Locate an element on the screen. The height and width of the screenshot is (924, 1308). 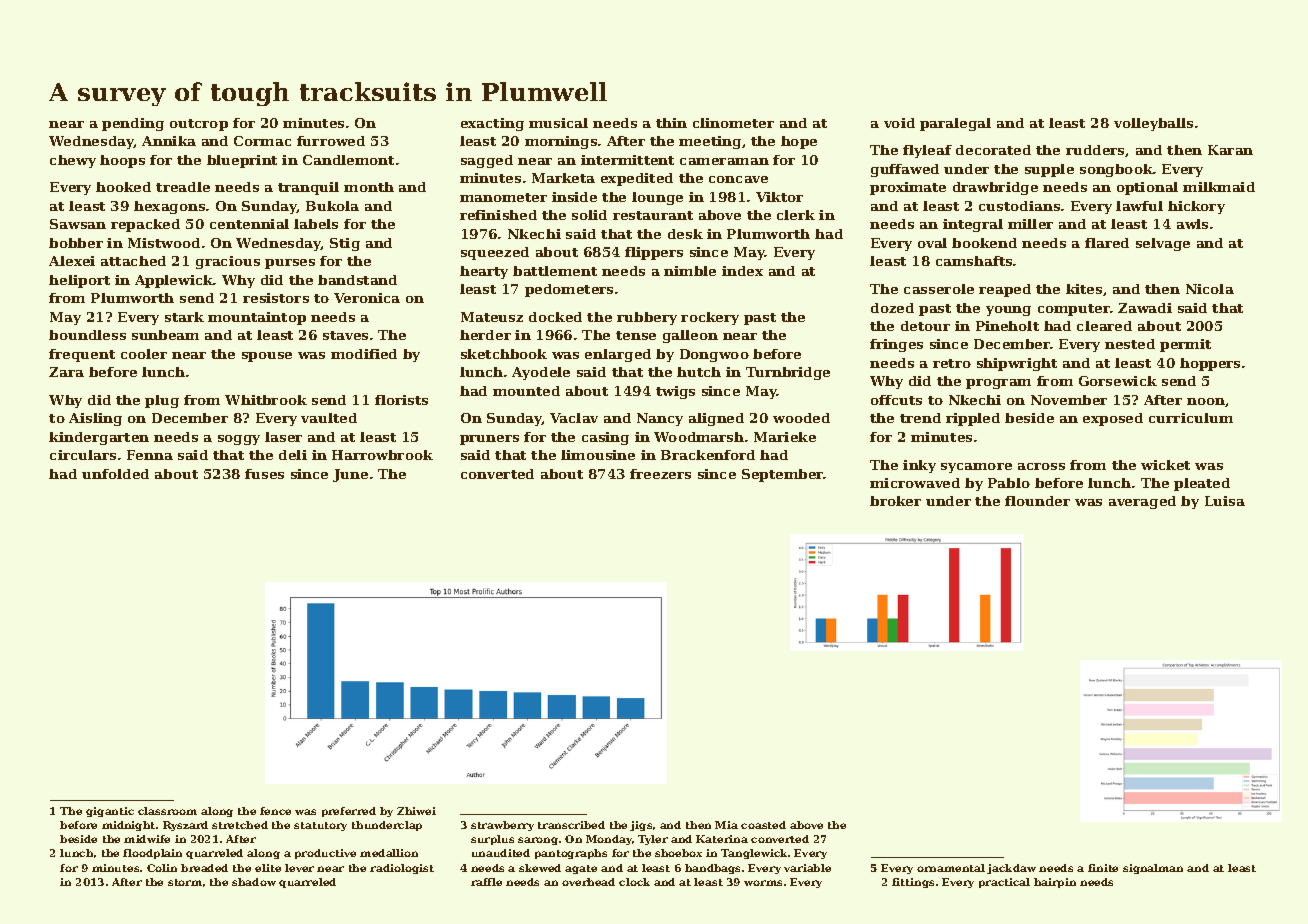
finite is located at coordinates (1103, 868).
